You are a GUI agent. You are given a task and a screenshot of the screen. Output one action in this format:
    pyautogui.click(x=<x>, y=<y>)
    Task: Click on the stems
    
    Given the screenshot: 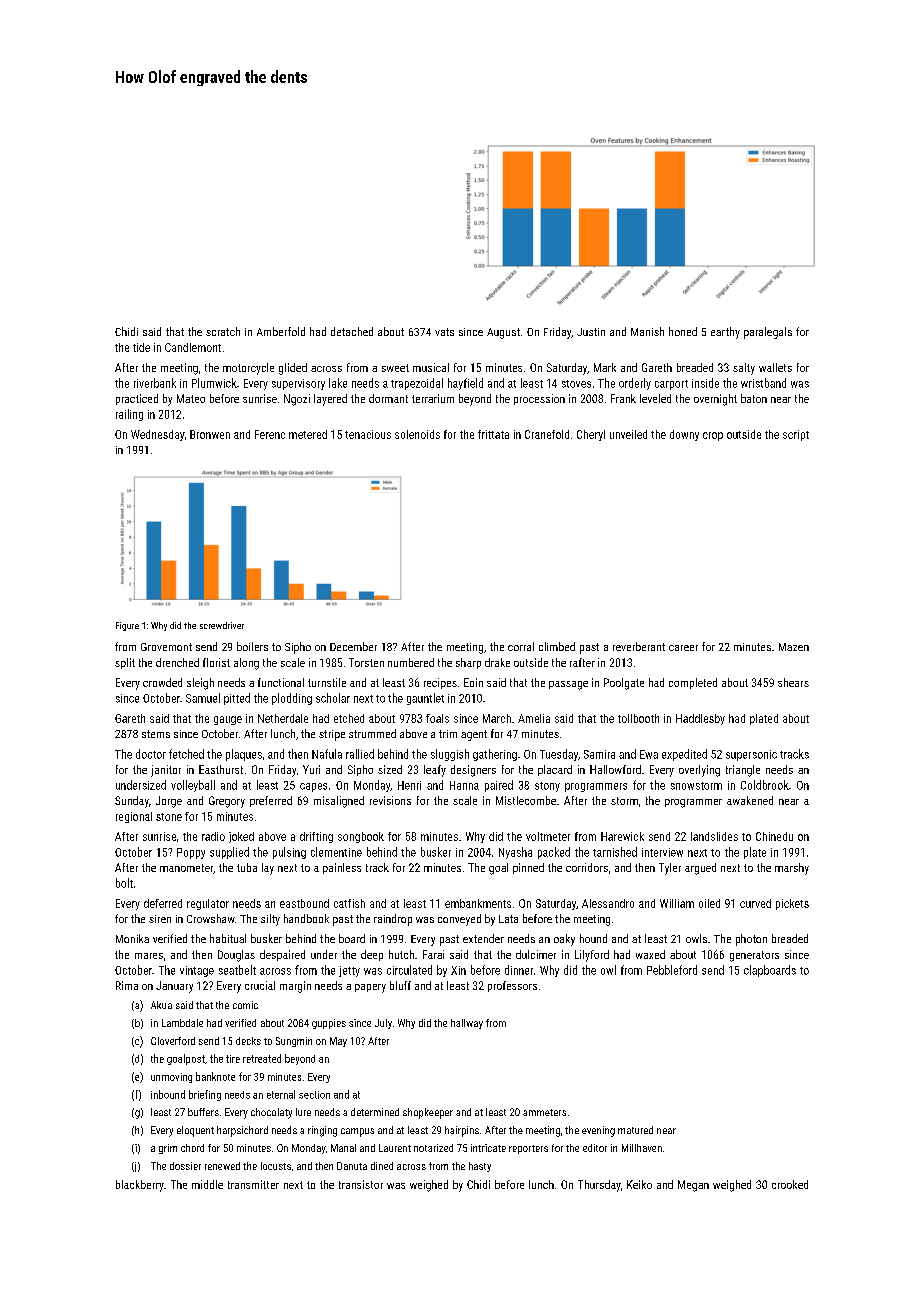 What is the action you would take?
    pyautogui.click(x=156, y=734)
